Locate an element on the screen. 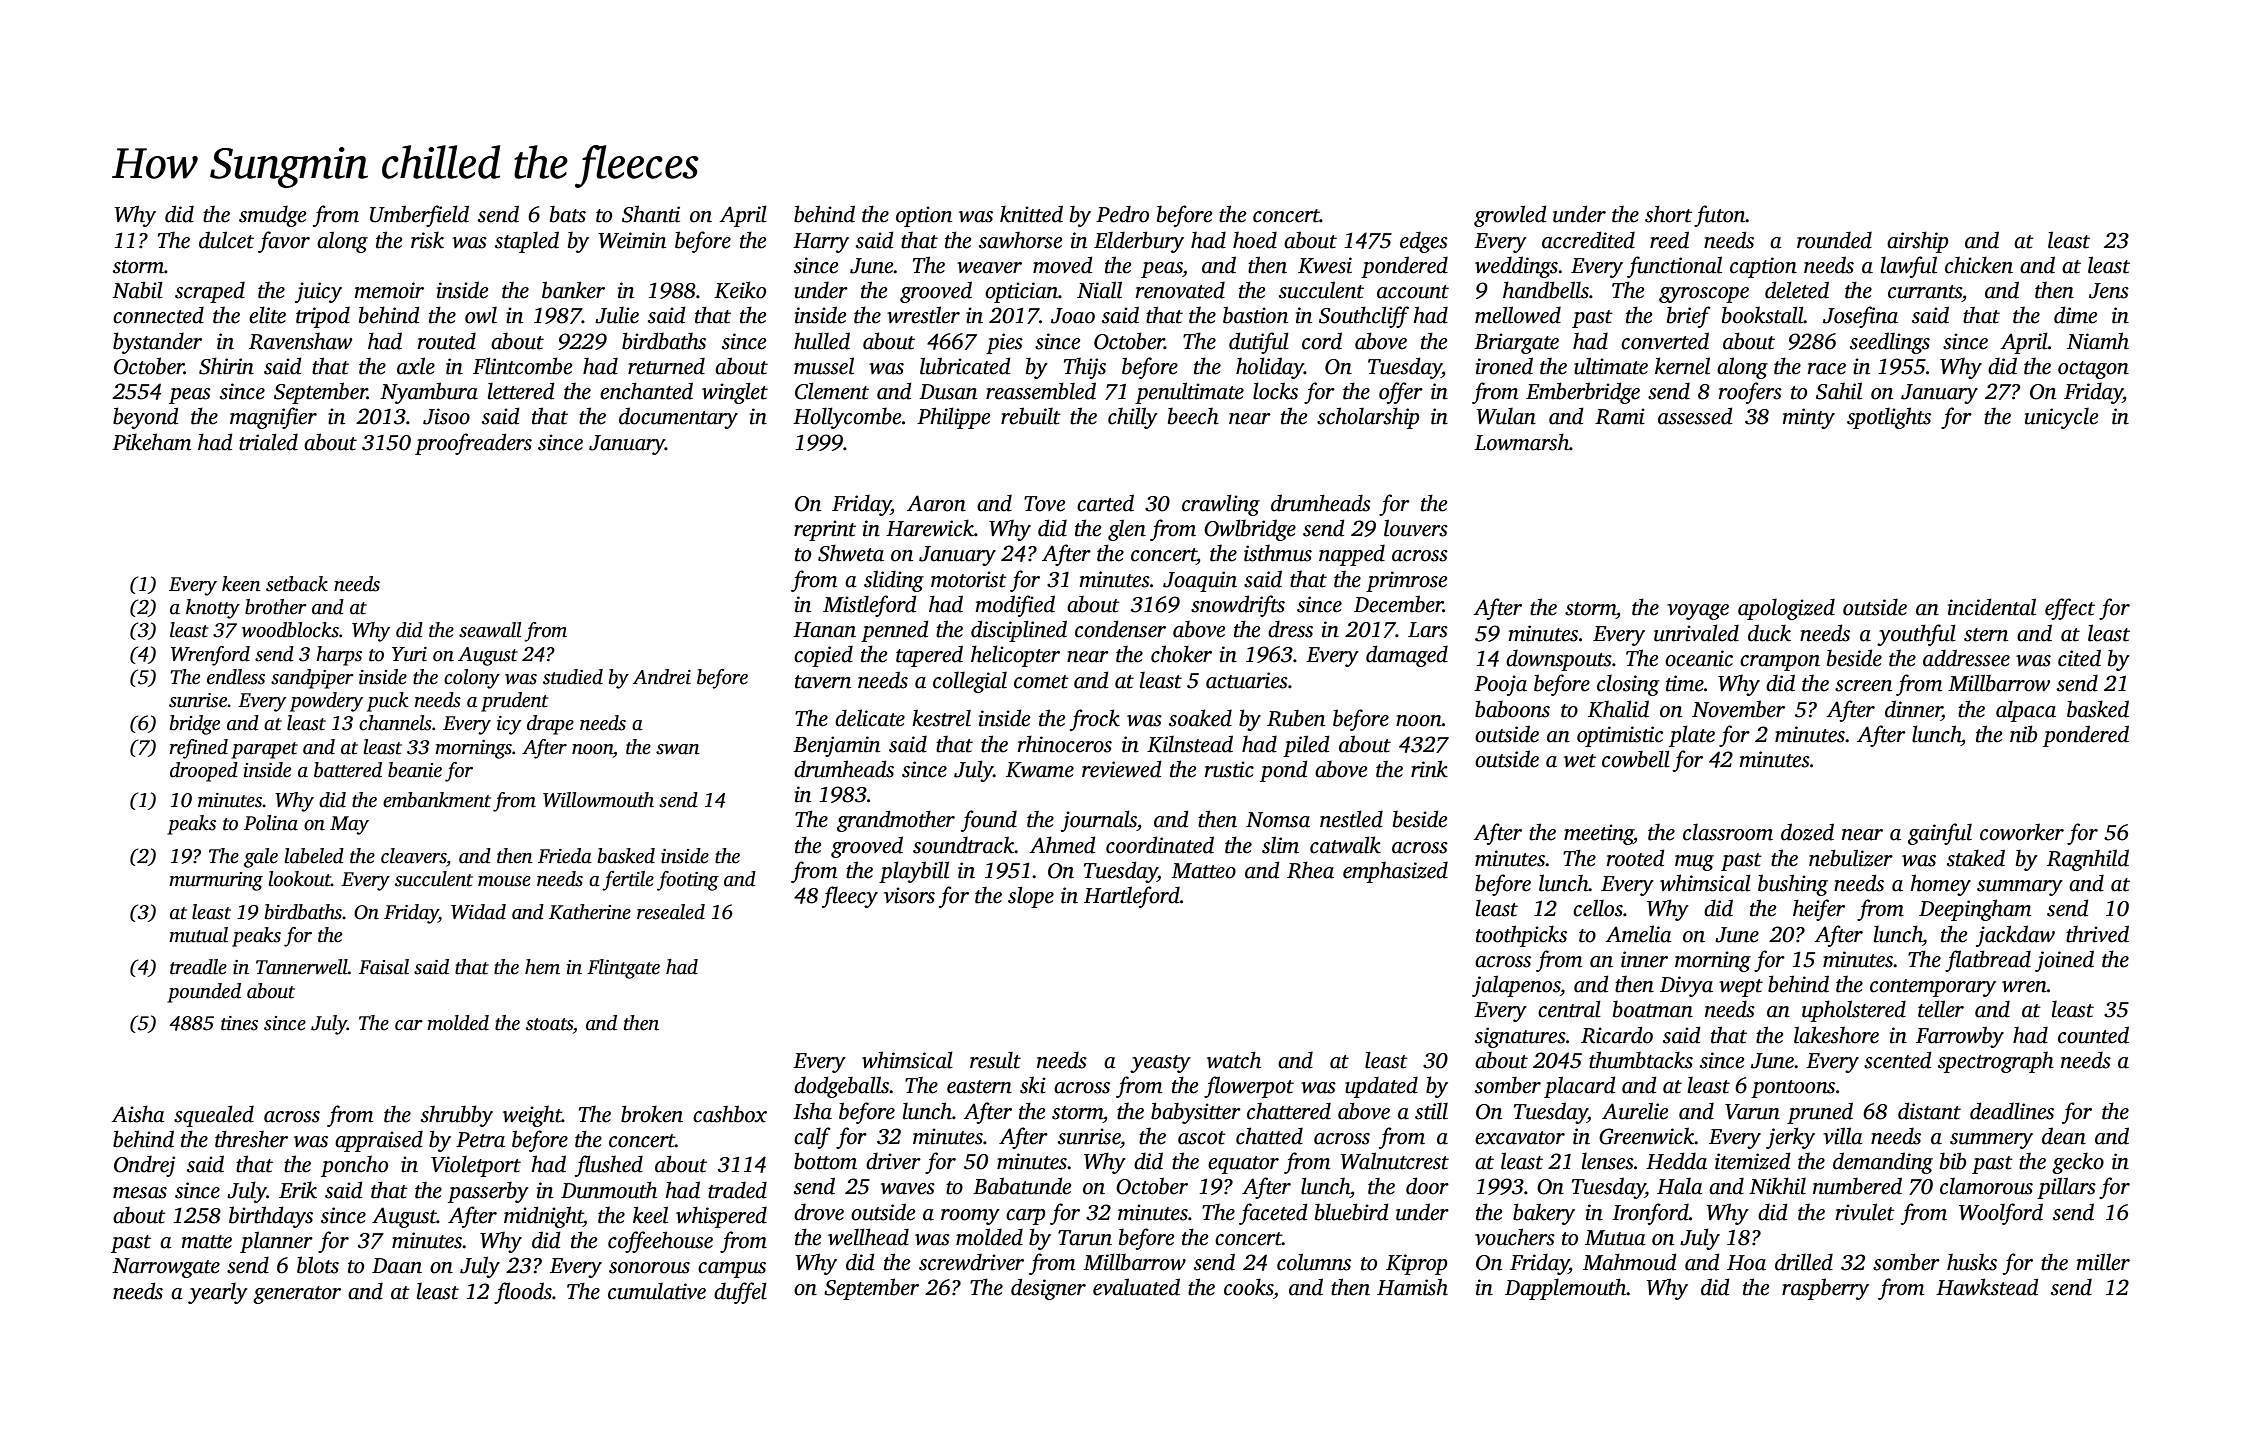 The height and width of the screenshot is (1451, 2242). Shirin is located at coordinates (226, 366).
